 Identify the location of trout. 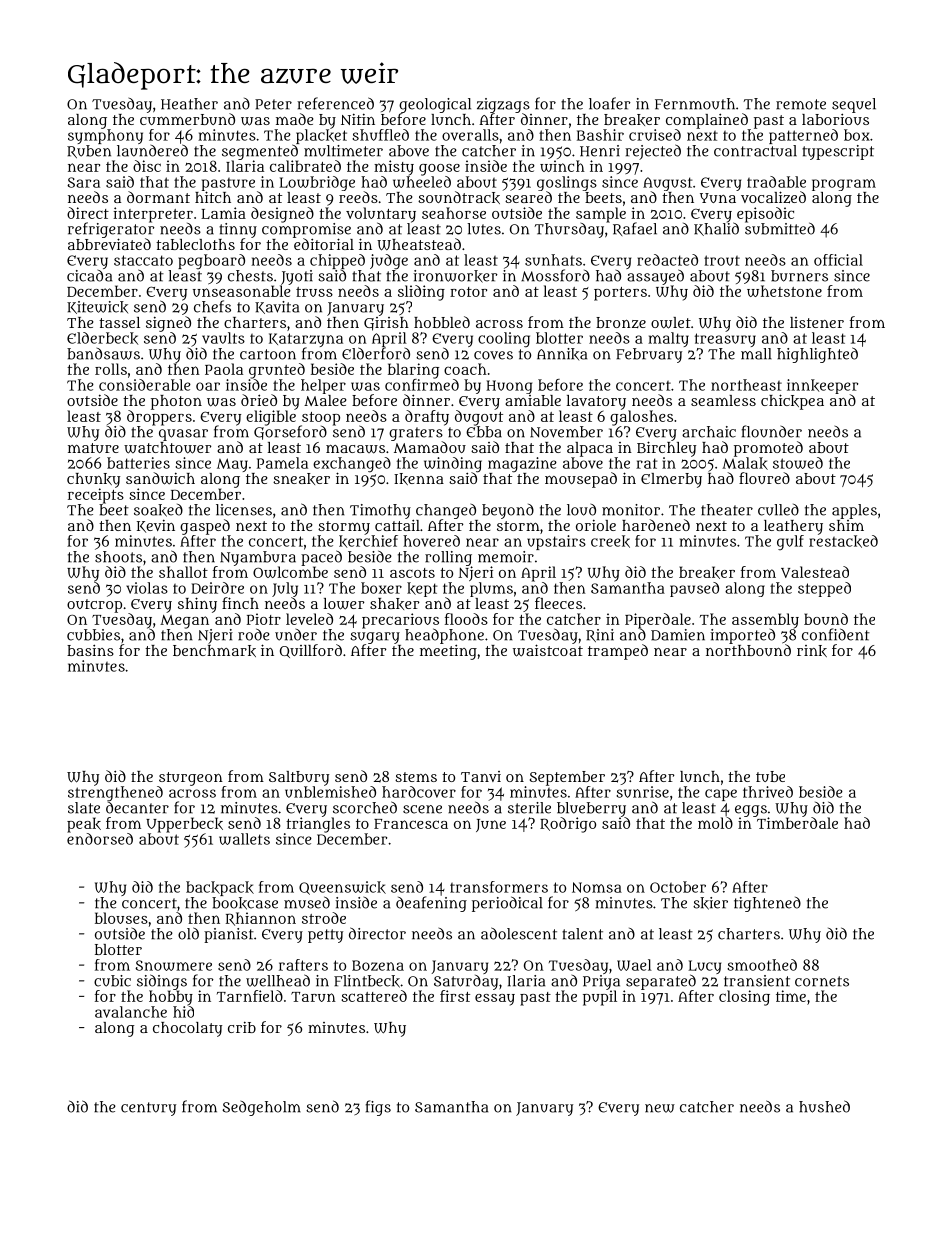
(722, 260).
